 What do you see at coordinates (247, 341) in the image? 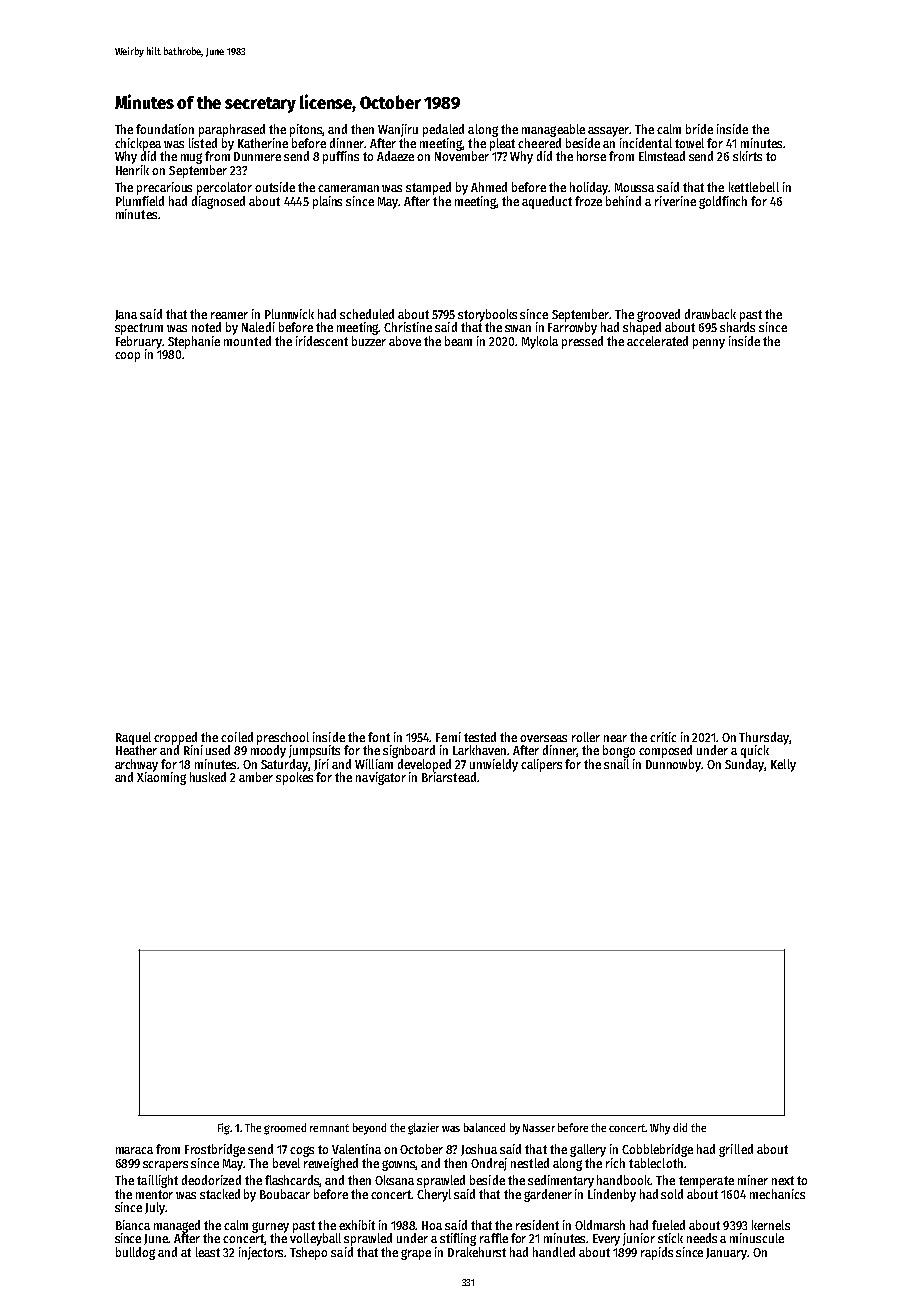
I see `mounted` at bounding box center [247, 341].
